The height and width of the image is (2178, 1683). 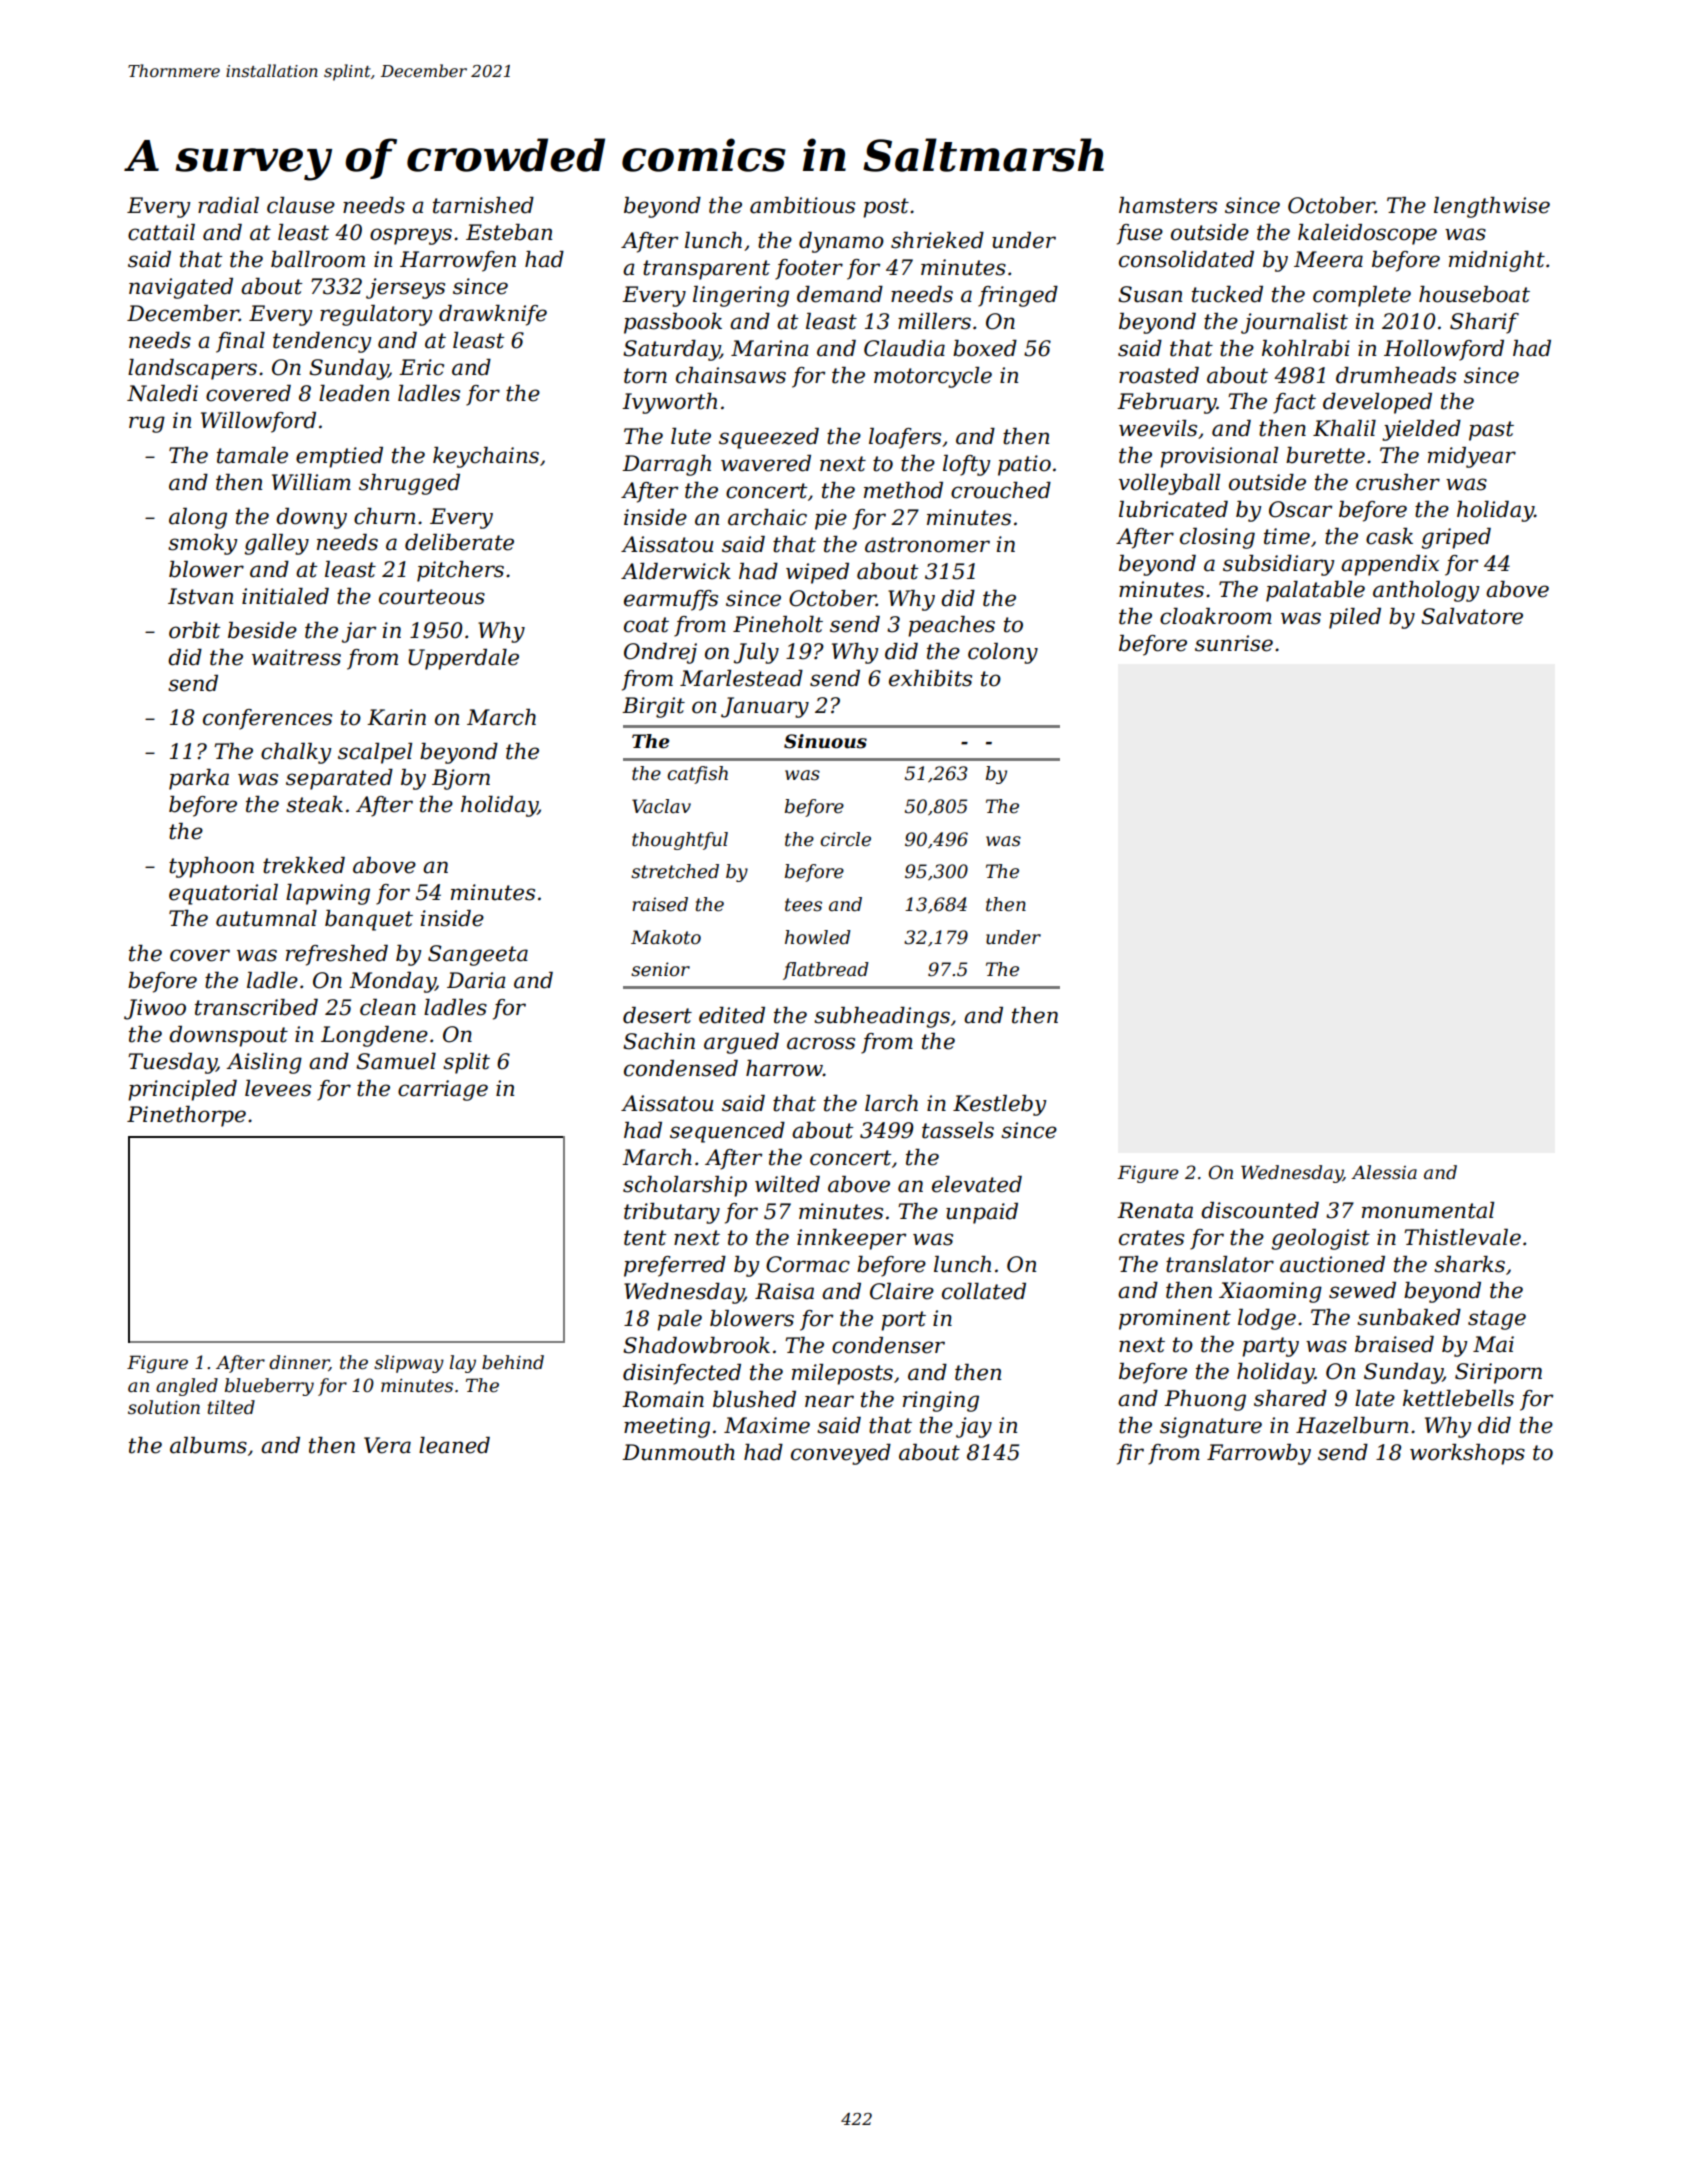 What do you see at coordinates (301, 205) in the image?
I see `clause` at bounding box center [301, 205].
